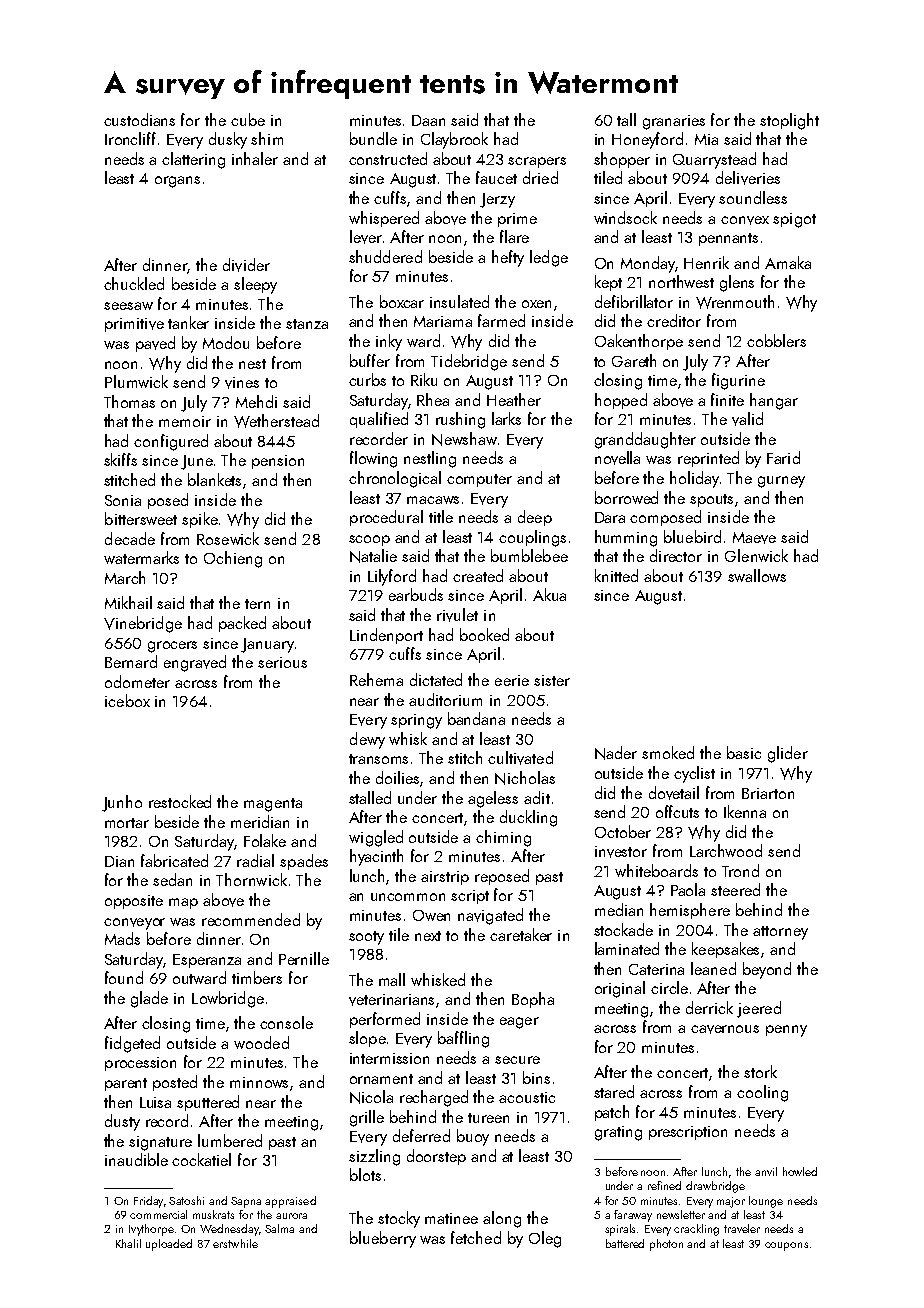 The width and height of the page is (924, 1308). I want to click on blueberry, so click(383, 1239).
